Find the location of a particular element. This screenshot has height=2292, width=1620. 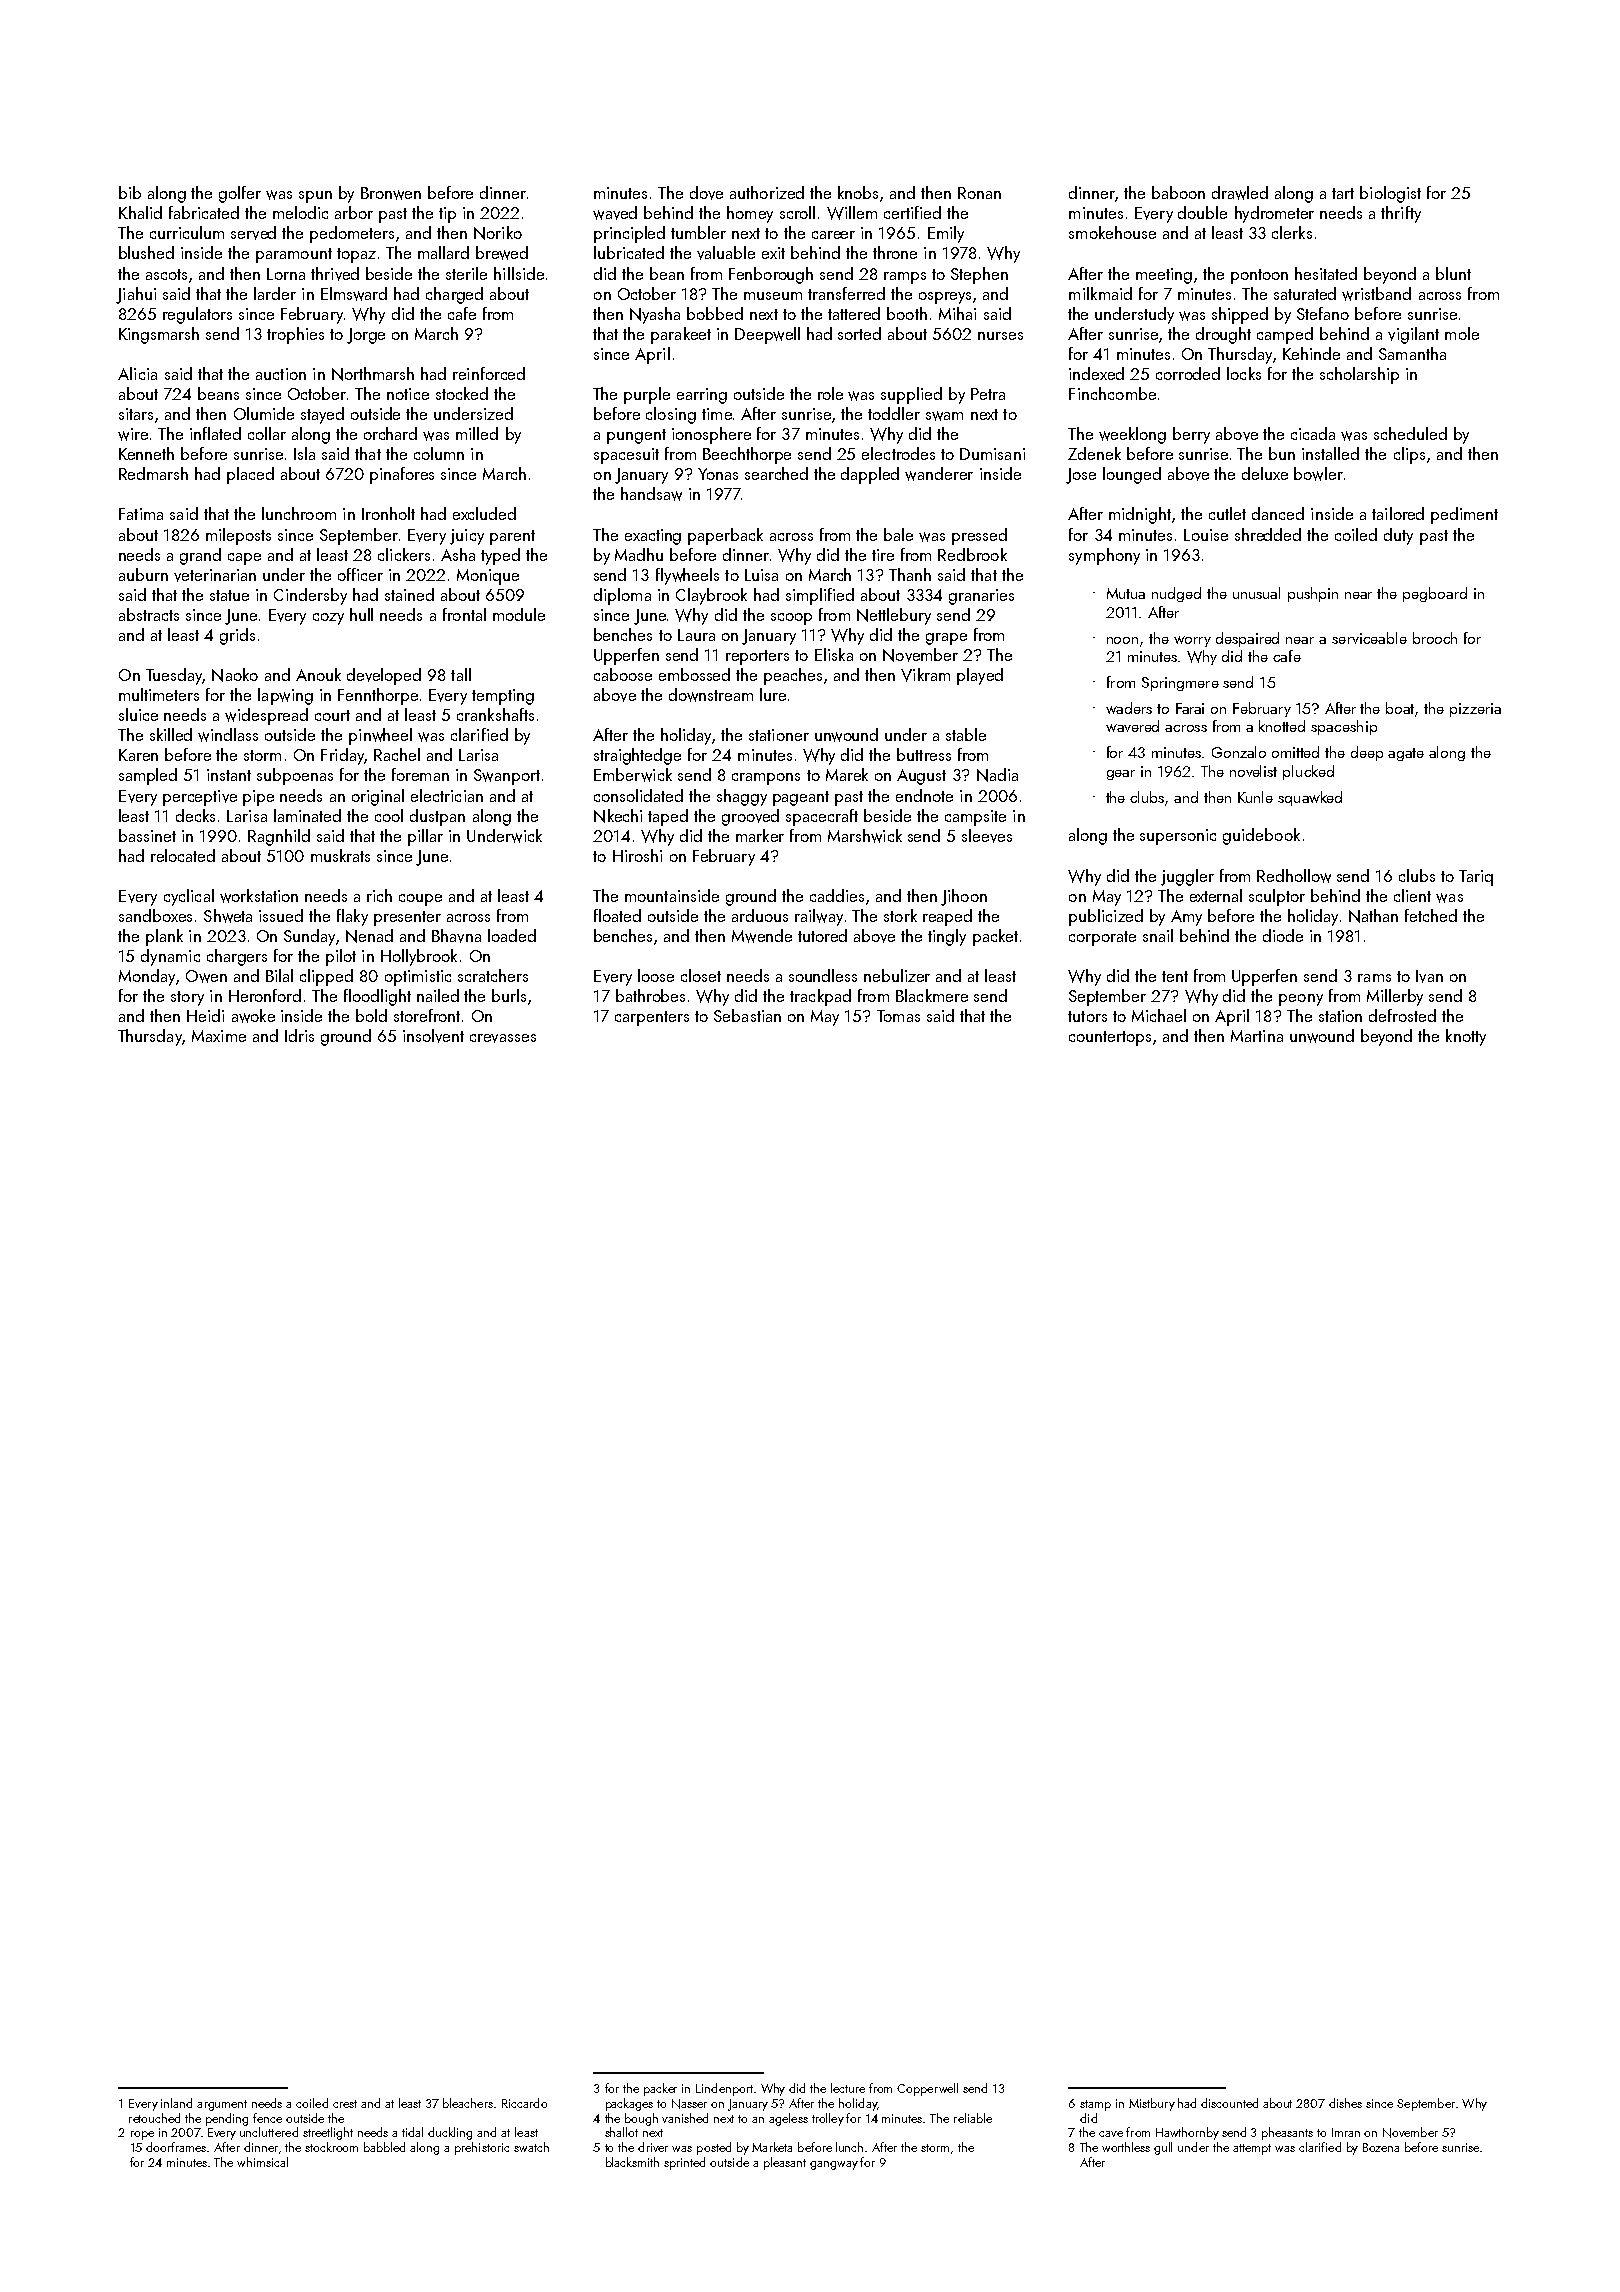

whimsical is located at coordinates (262, 2162).
